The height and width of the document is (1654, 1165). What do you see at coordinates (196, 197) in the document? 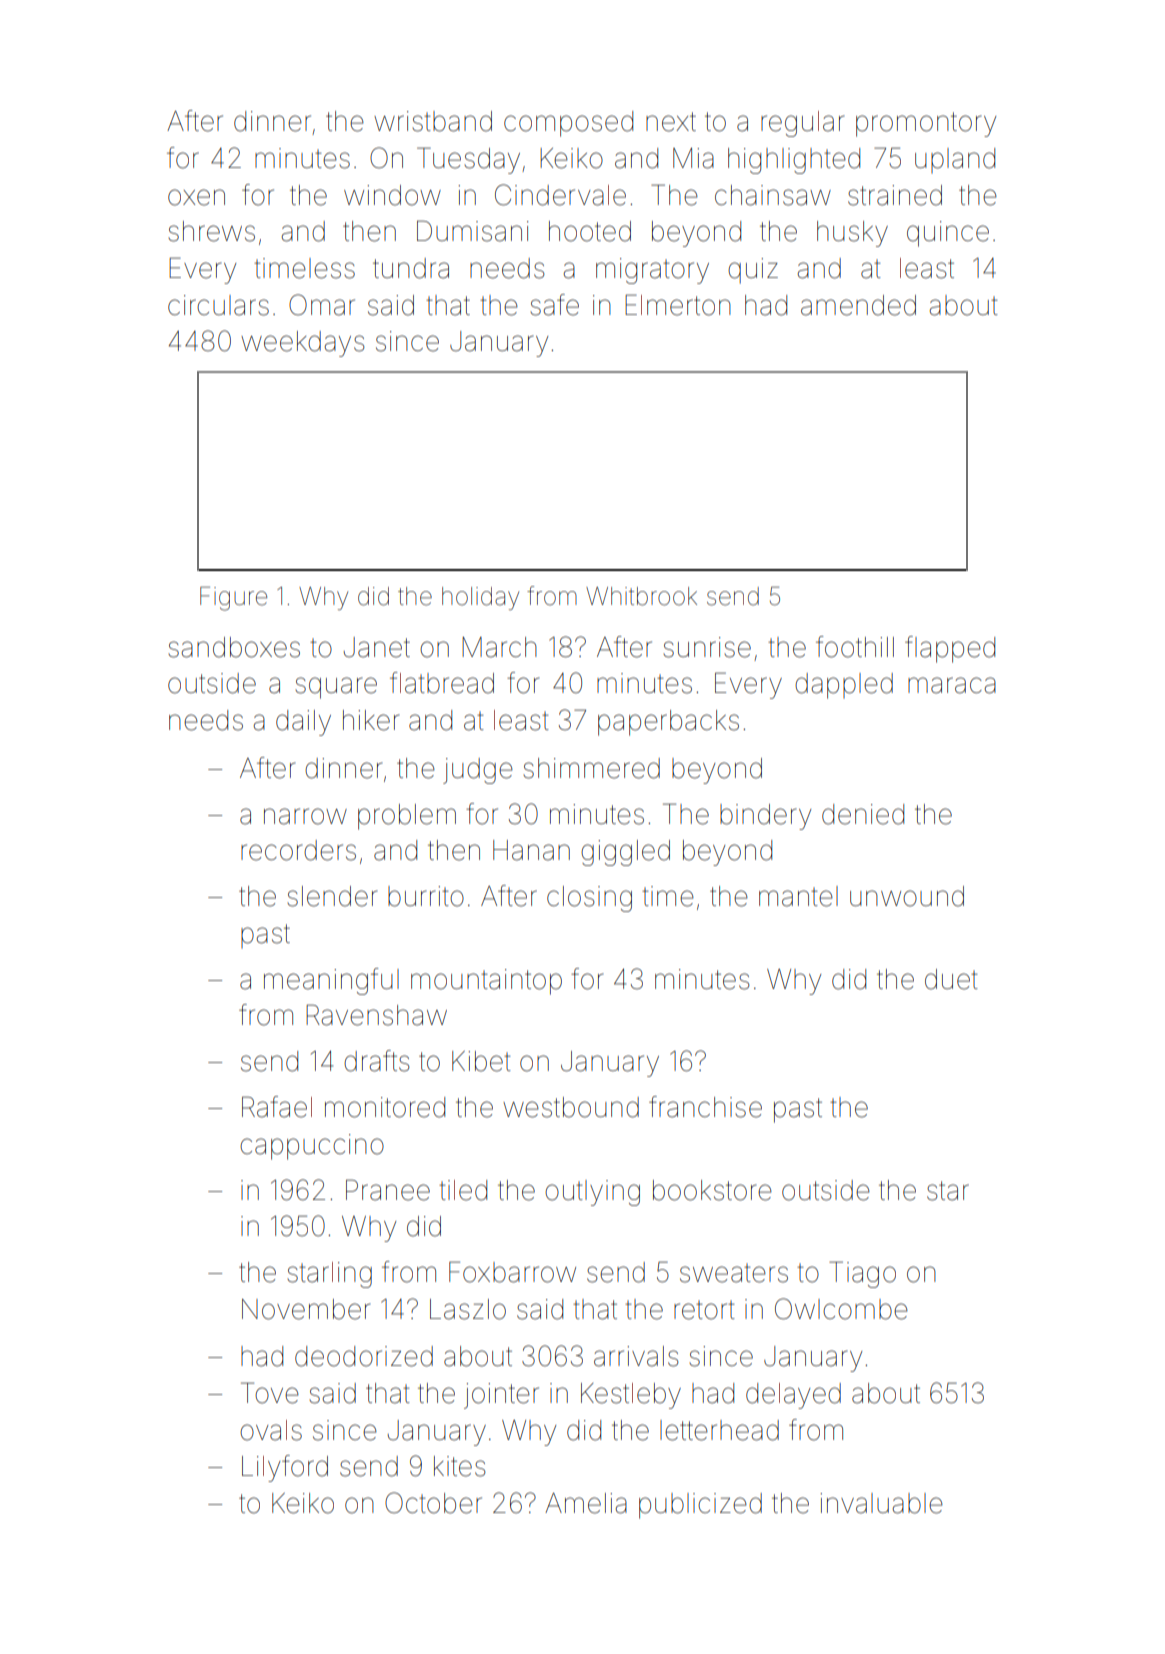
I see `oxen` at bounding box center [196, 197].
